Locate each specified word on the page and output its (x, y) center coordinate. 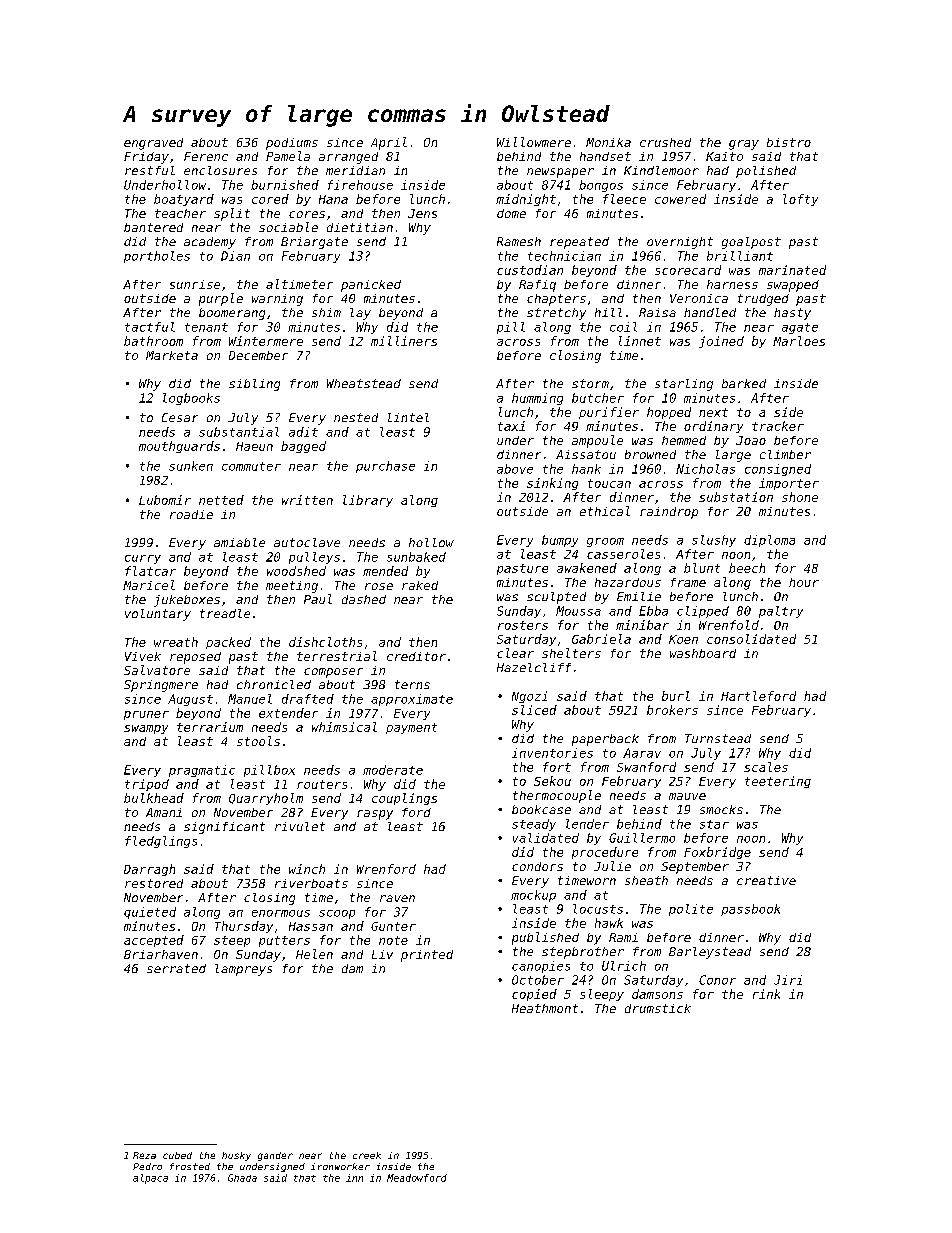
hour (804, 582)
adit (303, 432)
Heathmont (545, 1008)
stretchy (556, 314)
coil (623, 327)
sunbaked (416, 557)
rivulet (300, 826)
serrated (176, 968)
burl (676, 696)
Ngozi (529, 697)
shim (326, 312)
